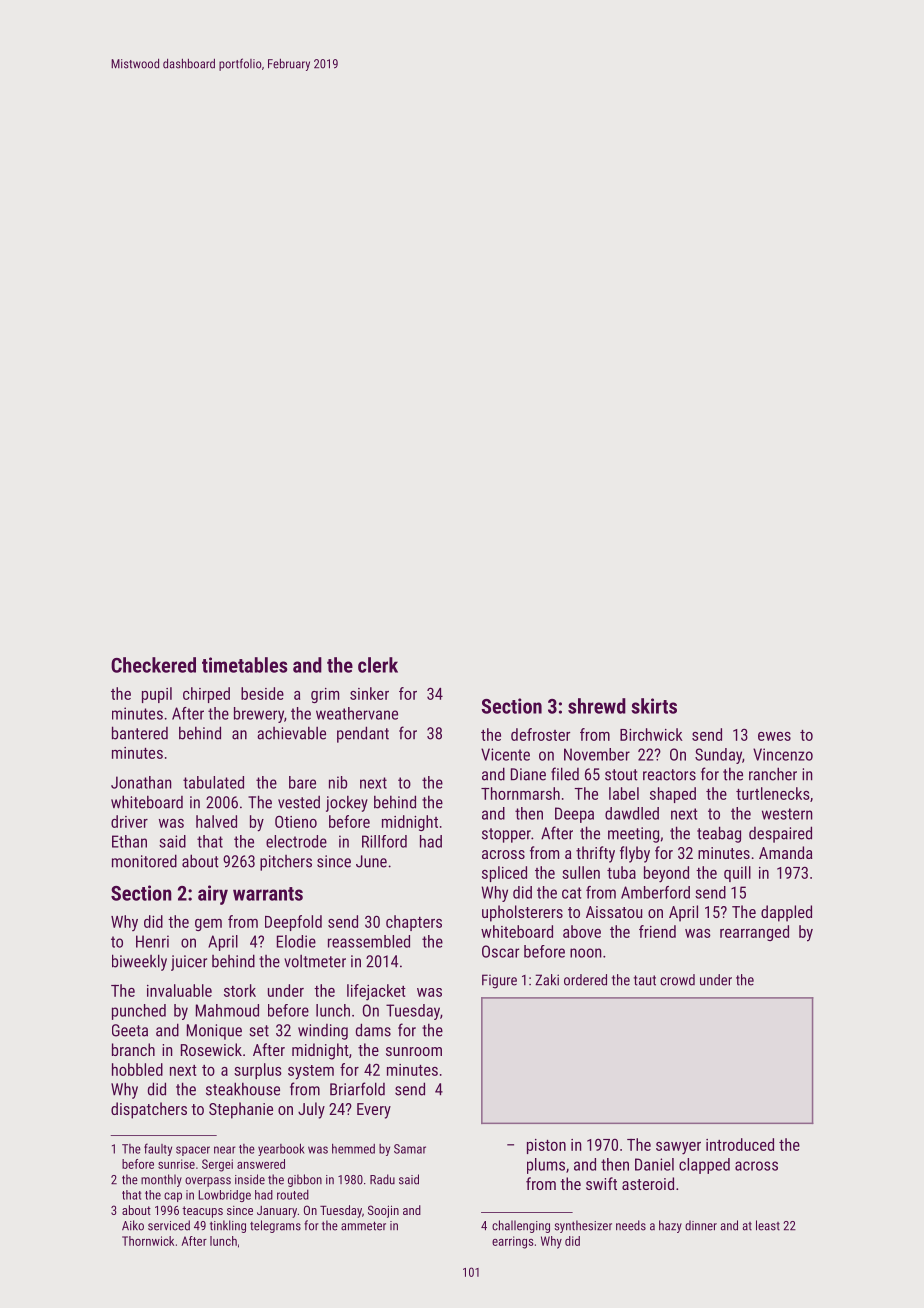 The width and height of the screenshot is (924, 1308). I want to click on pitchers, so click(286, 863).
